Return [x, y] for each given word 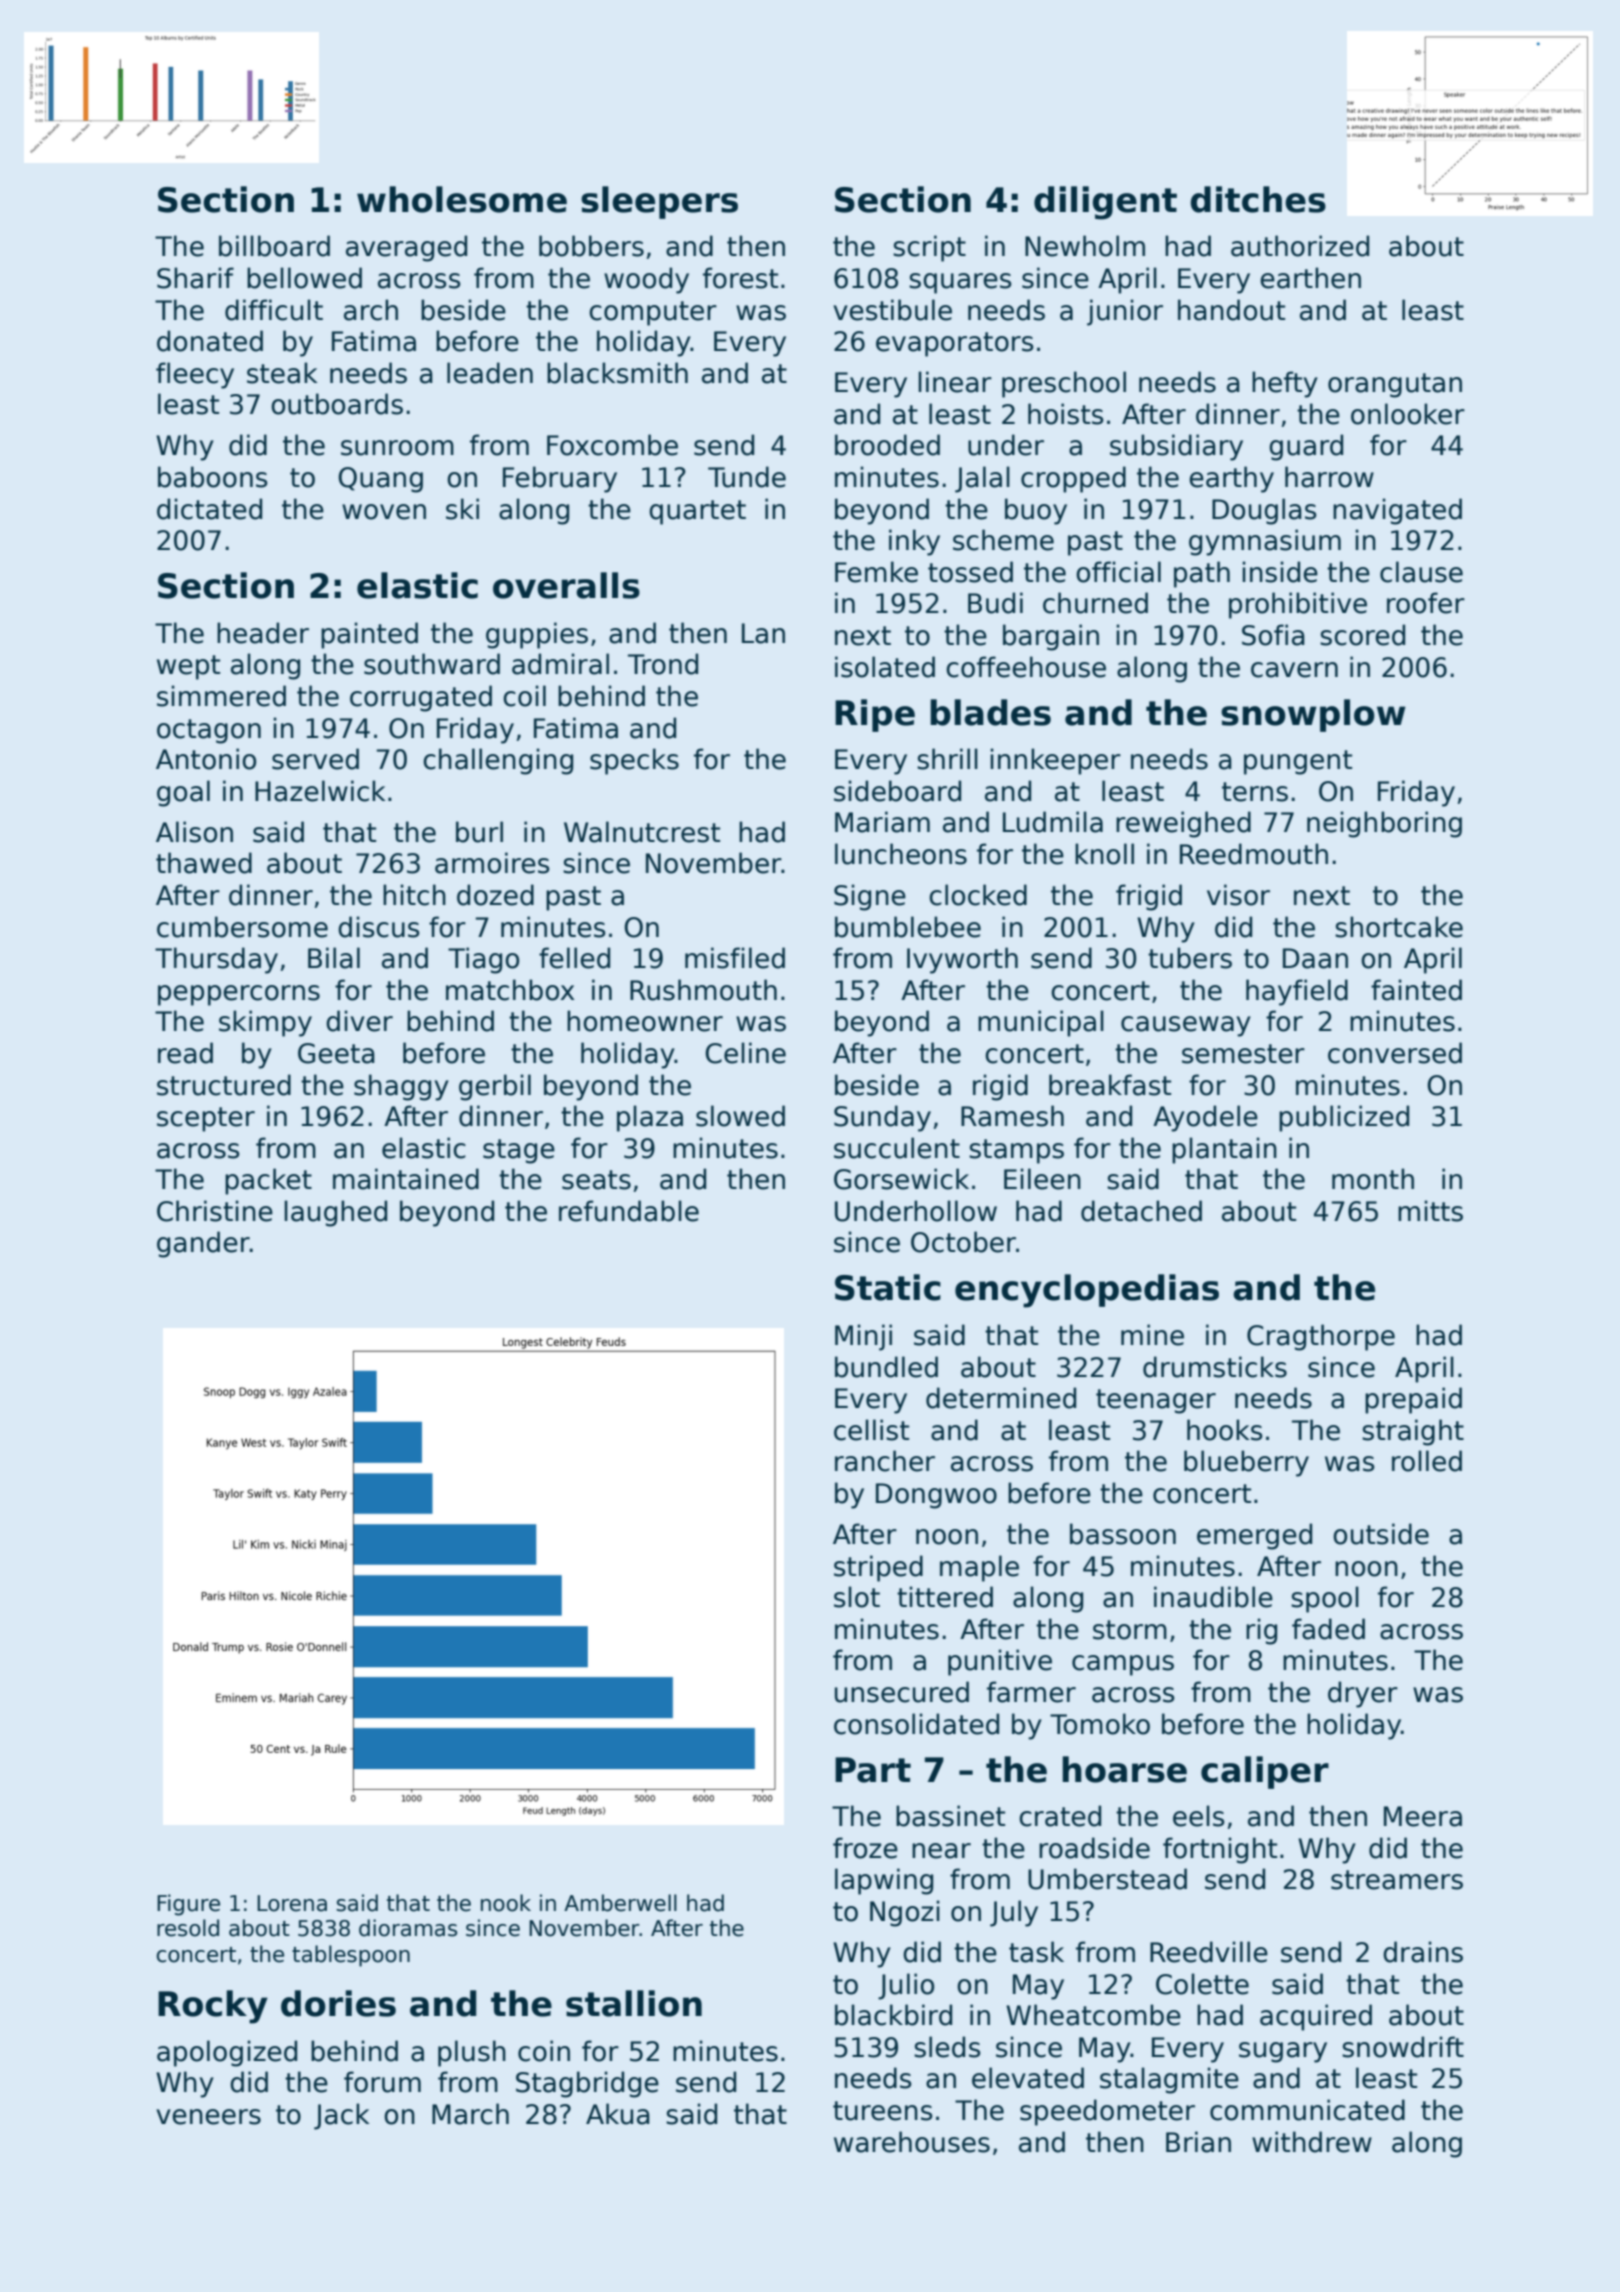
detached [1141, 1211]
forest [740, 278]
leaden [490, 373]
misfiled [735, 958]
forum [382, 2082]
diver [359, 1021]
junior [1125, 312]
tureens [883, 2111]
